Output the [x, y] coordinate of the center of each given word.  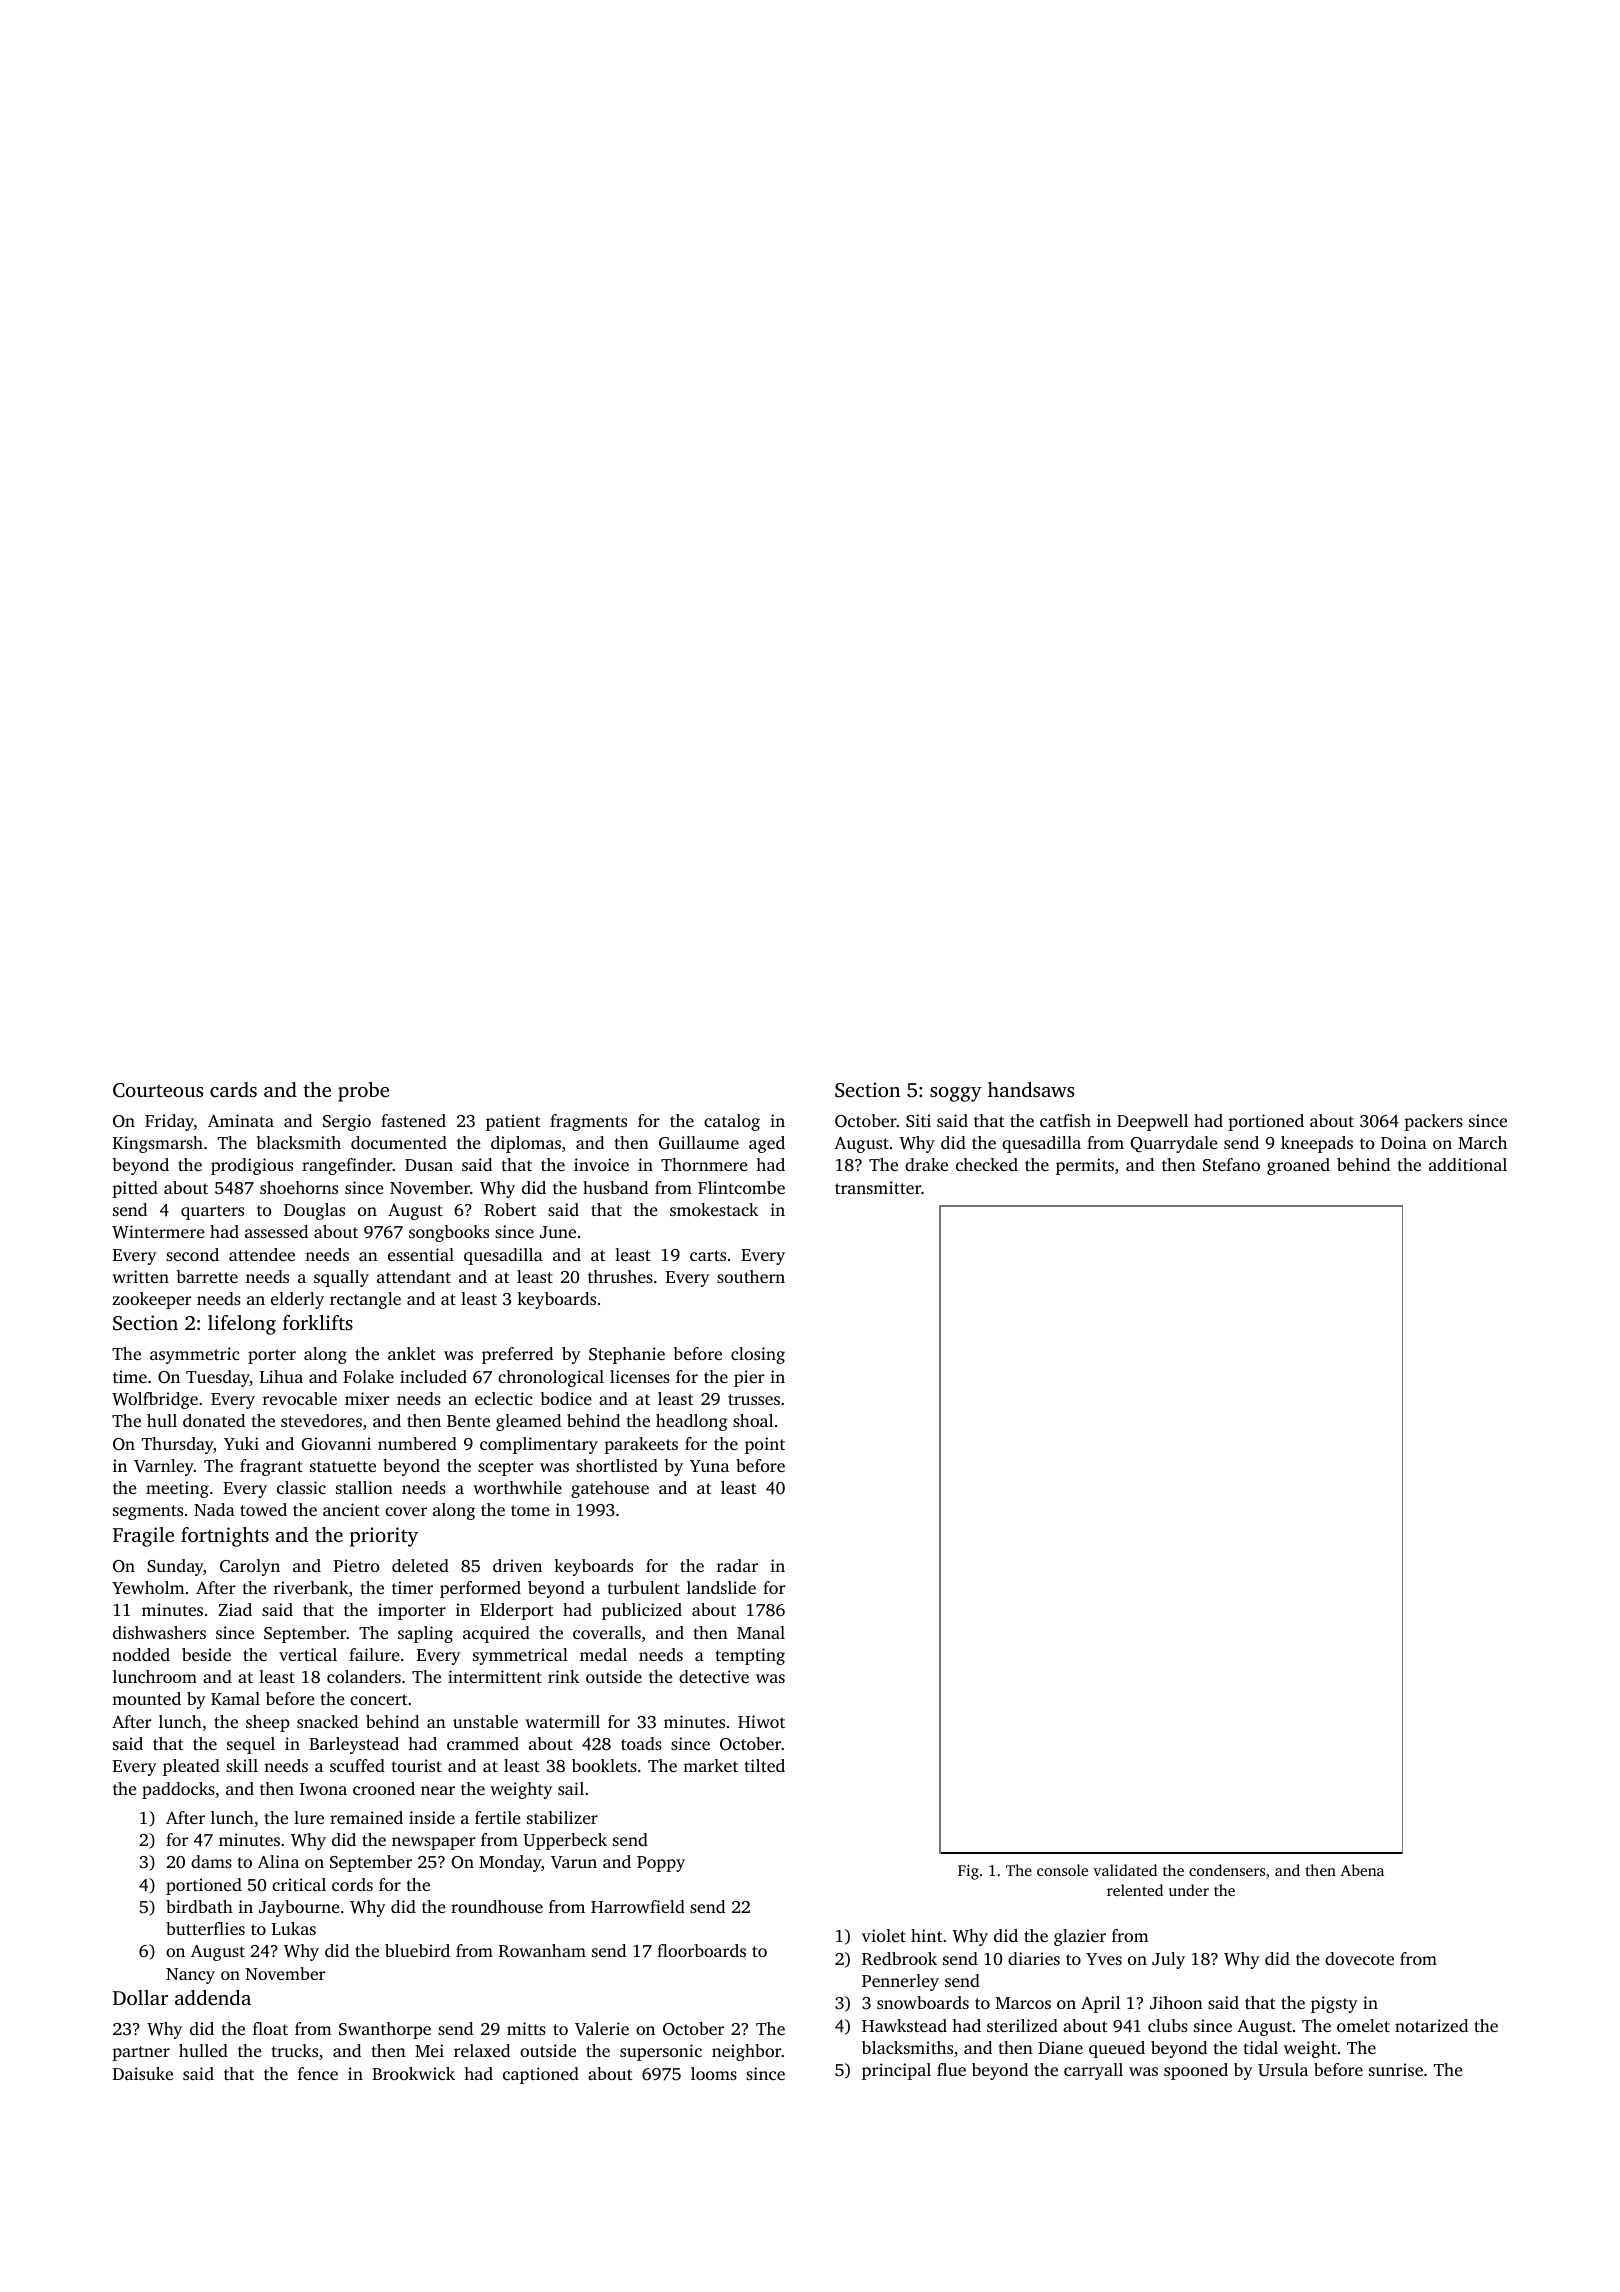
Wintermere [158, 1231]
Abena [1362, 1870]
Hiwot [761, 1721]
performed [480, 1589]
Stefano [1231, 1165]
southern [751, 1276]
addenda [213, 1997]
